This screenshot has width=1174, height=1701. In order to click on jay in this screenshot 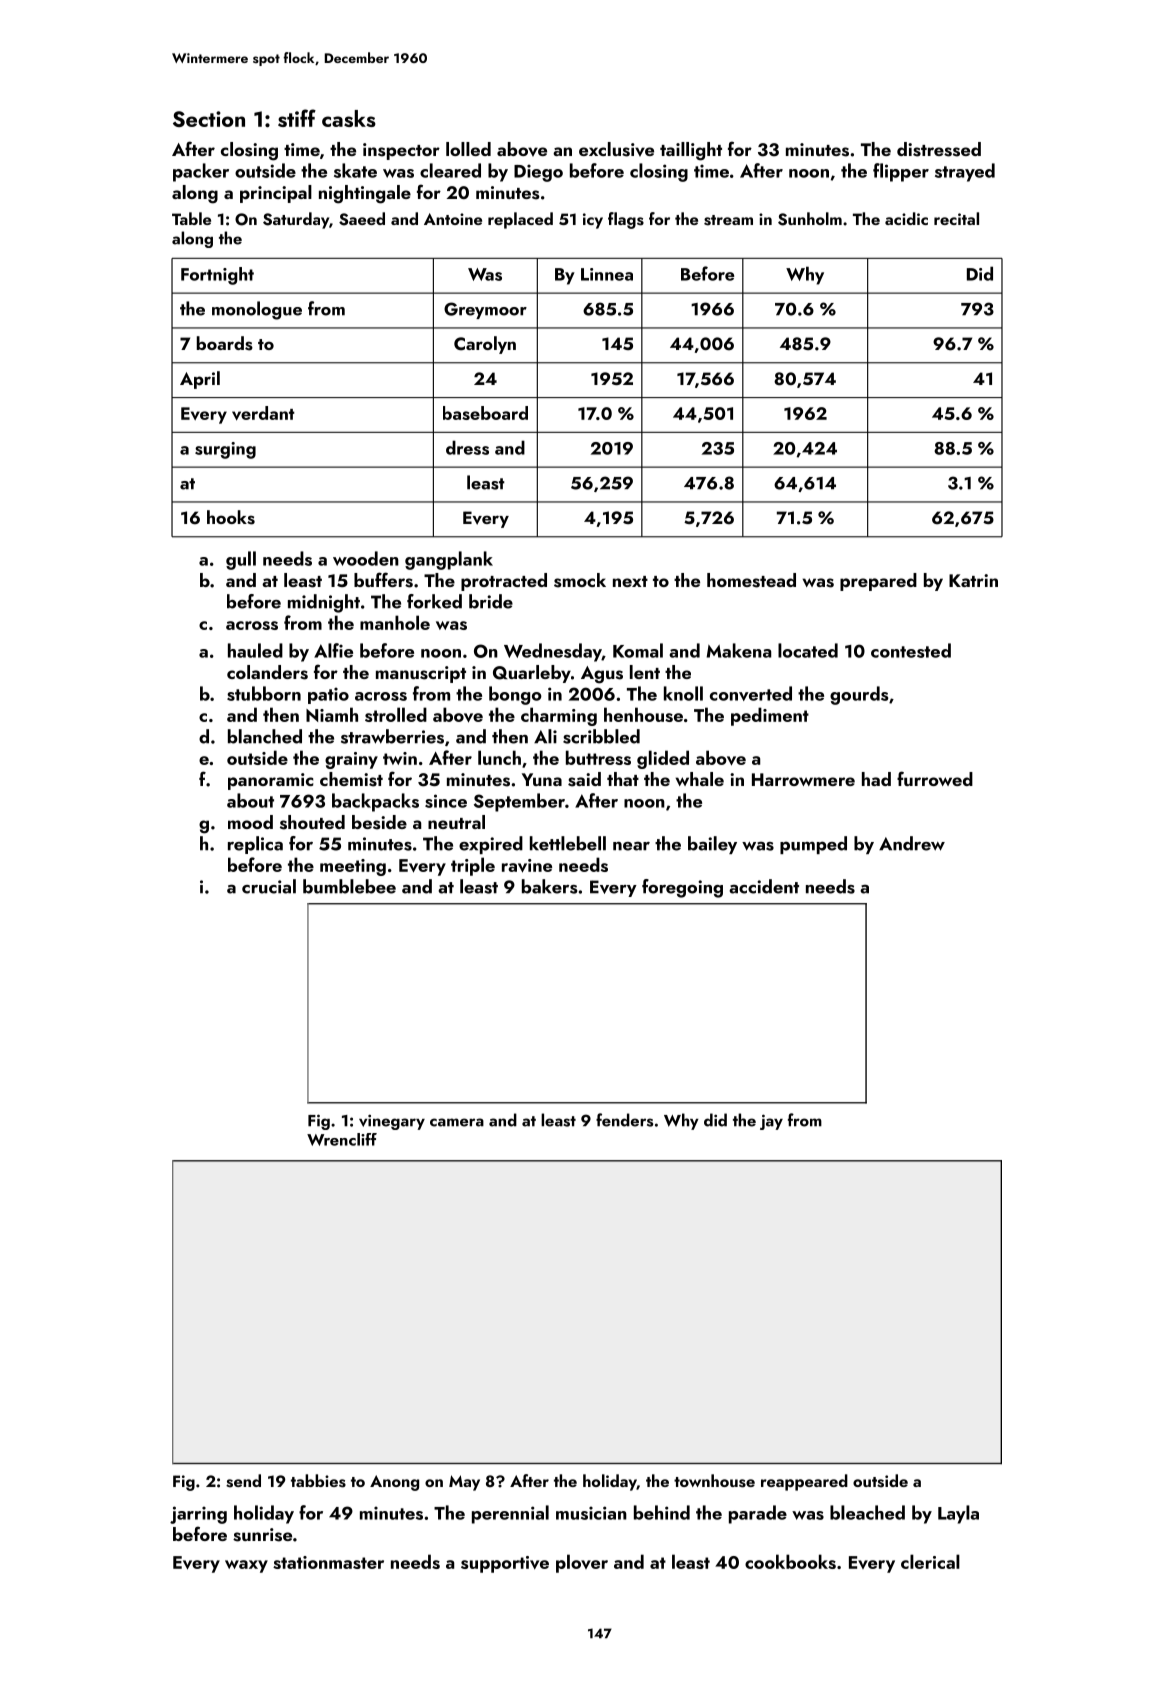, I will do `click(771, 1122)`.
